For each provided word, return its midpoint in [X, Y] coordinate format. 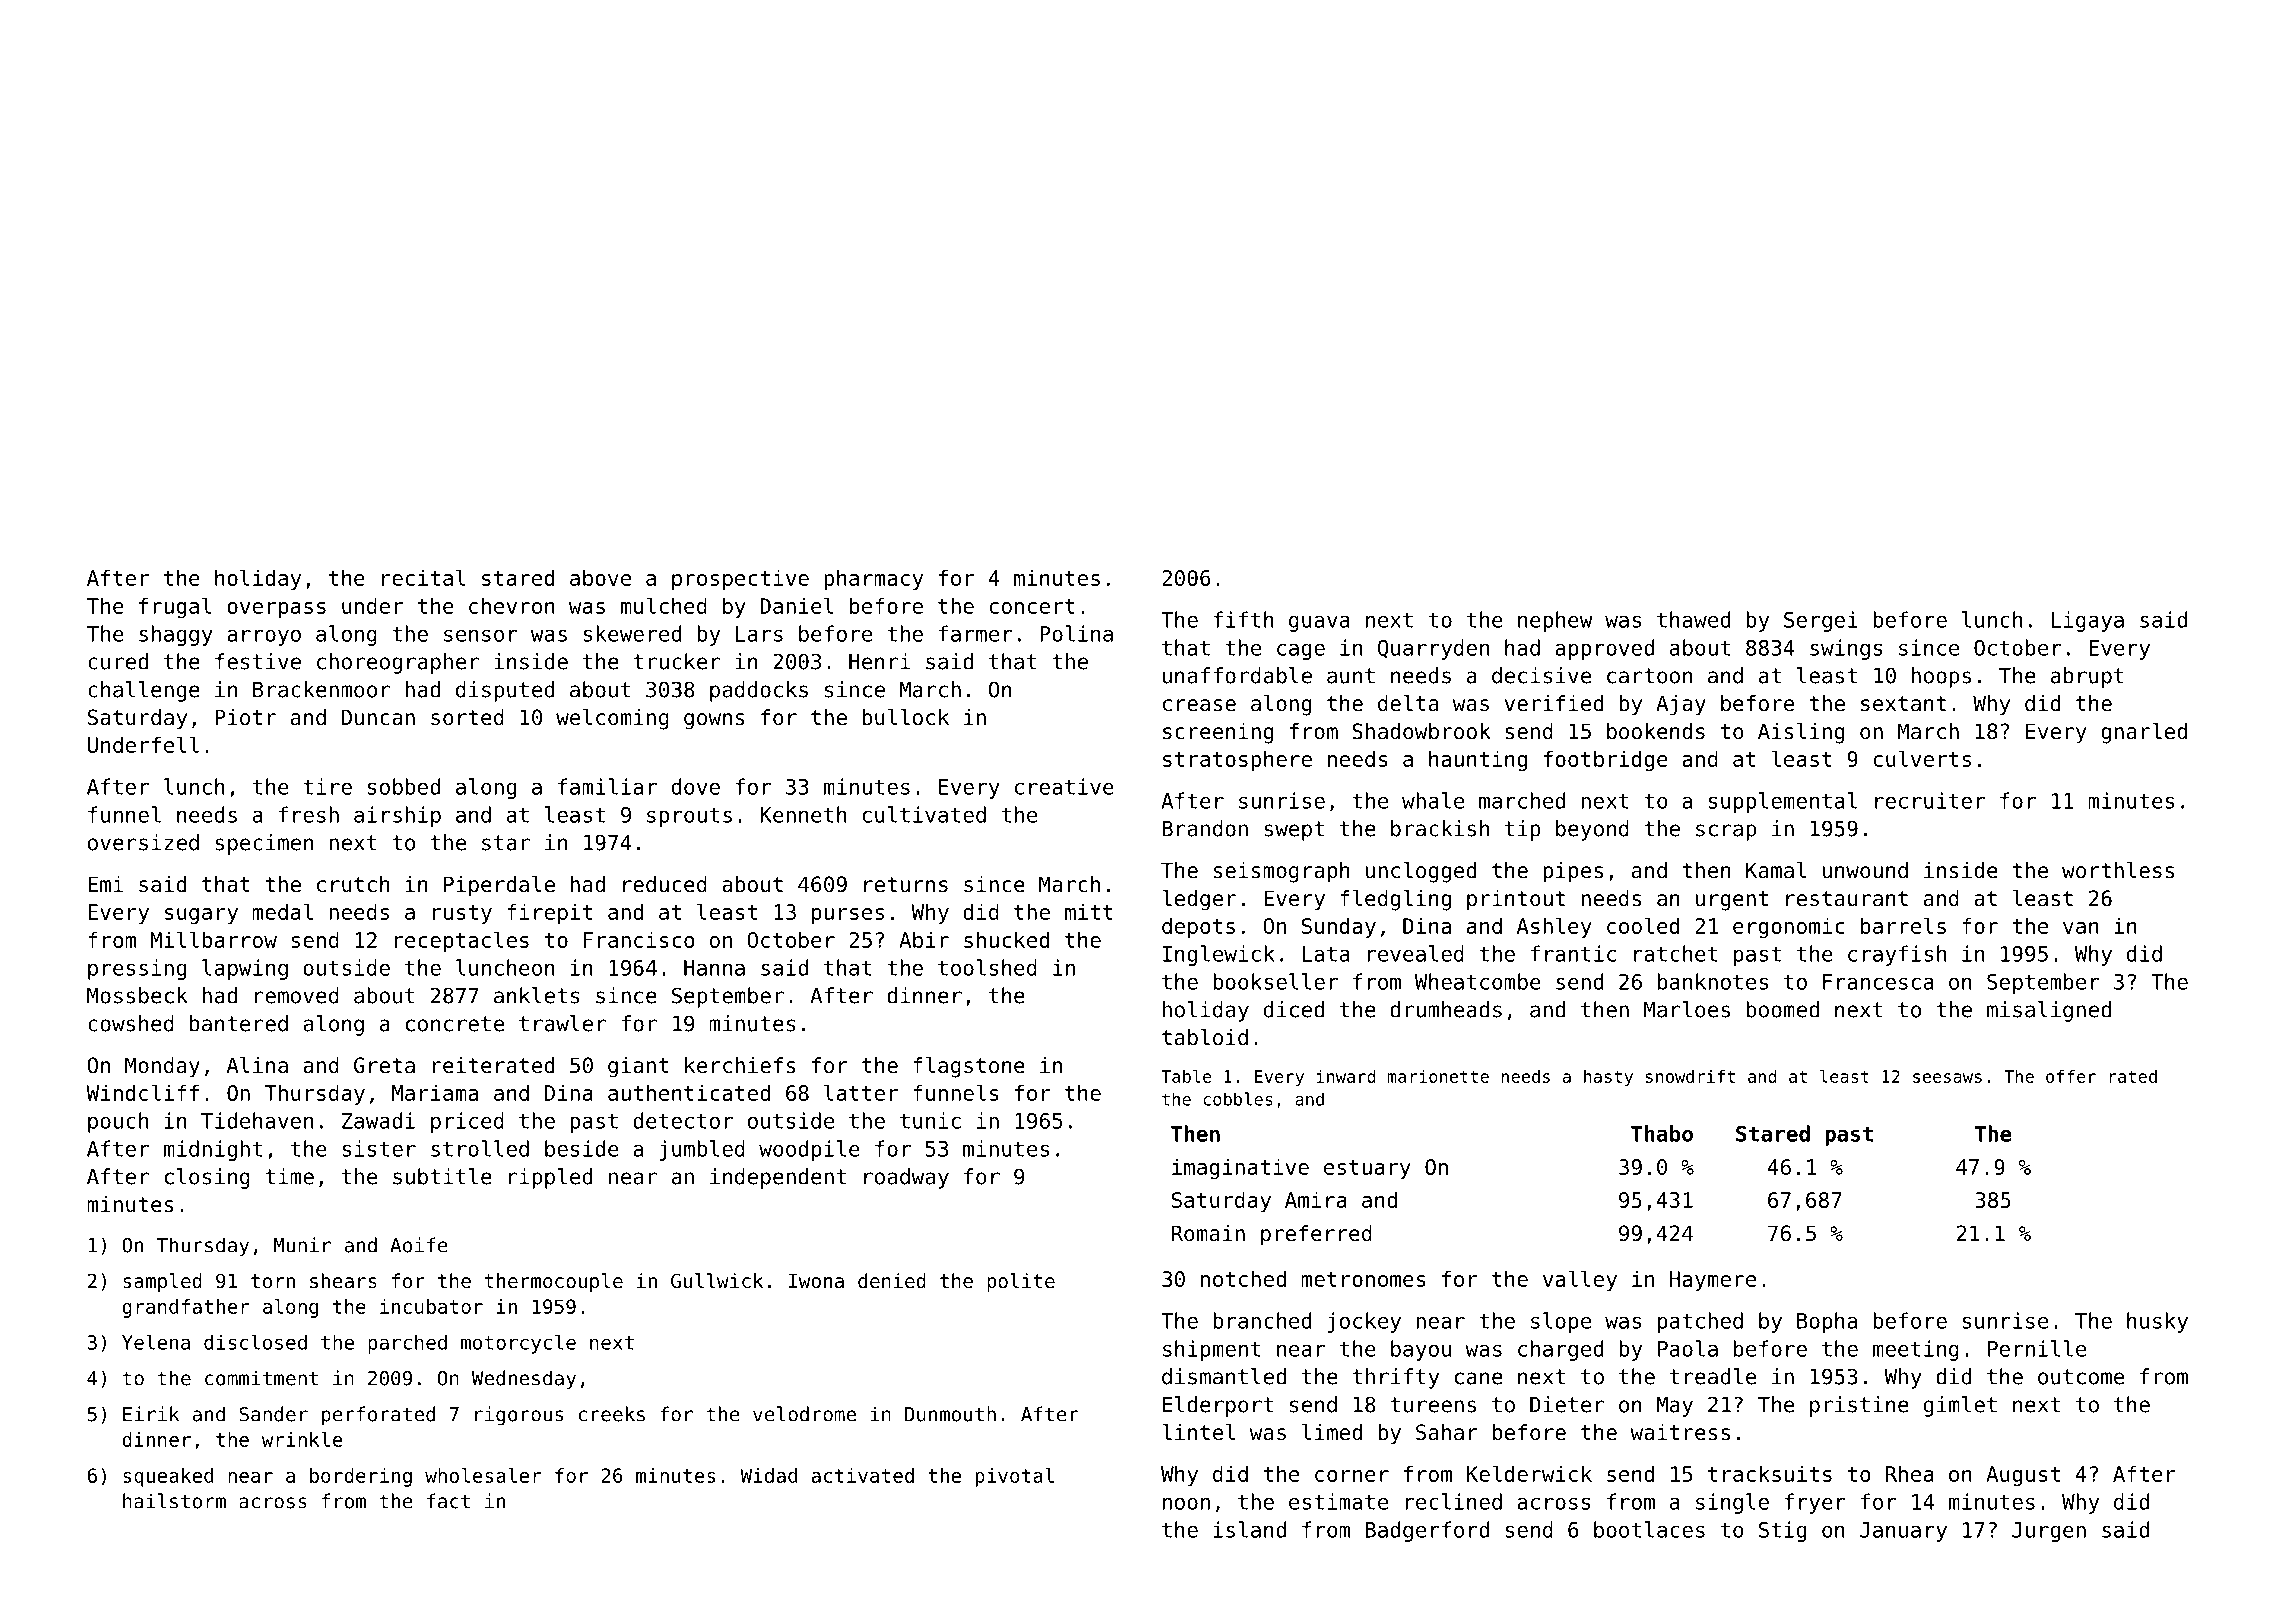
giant [638, 1067]
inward [1345, 1076]
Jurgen [2049, 1532]
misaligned [2049, 1011]
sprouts [689, 817]
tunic [930, 1120]
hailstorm [174, 1501]
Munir [302, 1245]
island [1249, 1529]
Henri [879, 661]
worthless [2118, 870]
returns [906, 885]
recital [424, 577]
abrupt [2087, 677]
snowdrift [1690, 1076]
